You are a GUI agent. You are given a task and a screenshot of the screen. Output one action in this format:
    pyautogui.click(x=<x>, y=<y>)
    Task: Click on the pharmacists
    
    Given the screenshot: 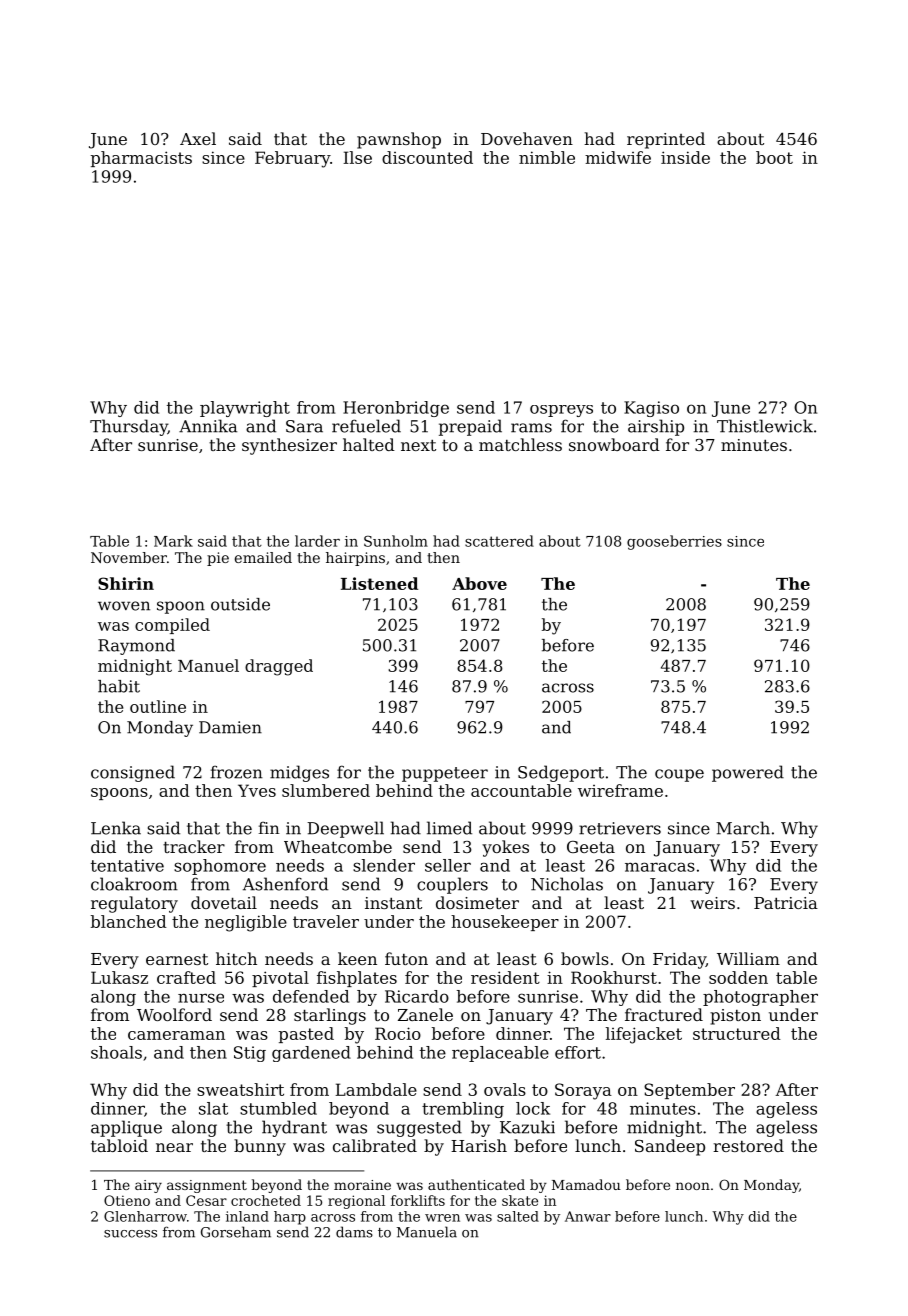 What is the action you would take?
    pyautogui.click(x=141, y=159)
